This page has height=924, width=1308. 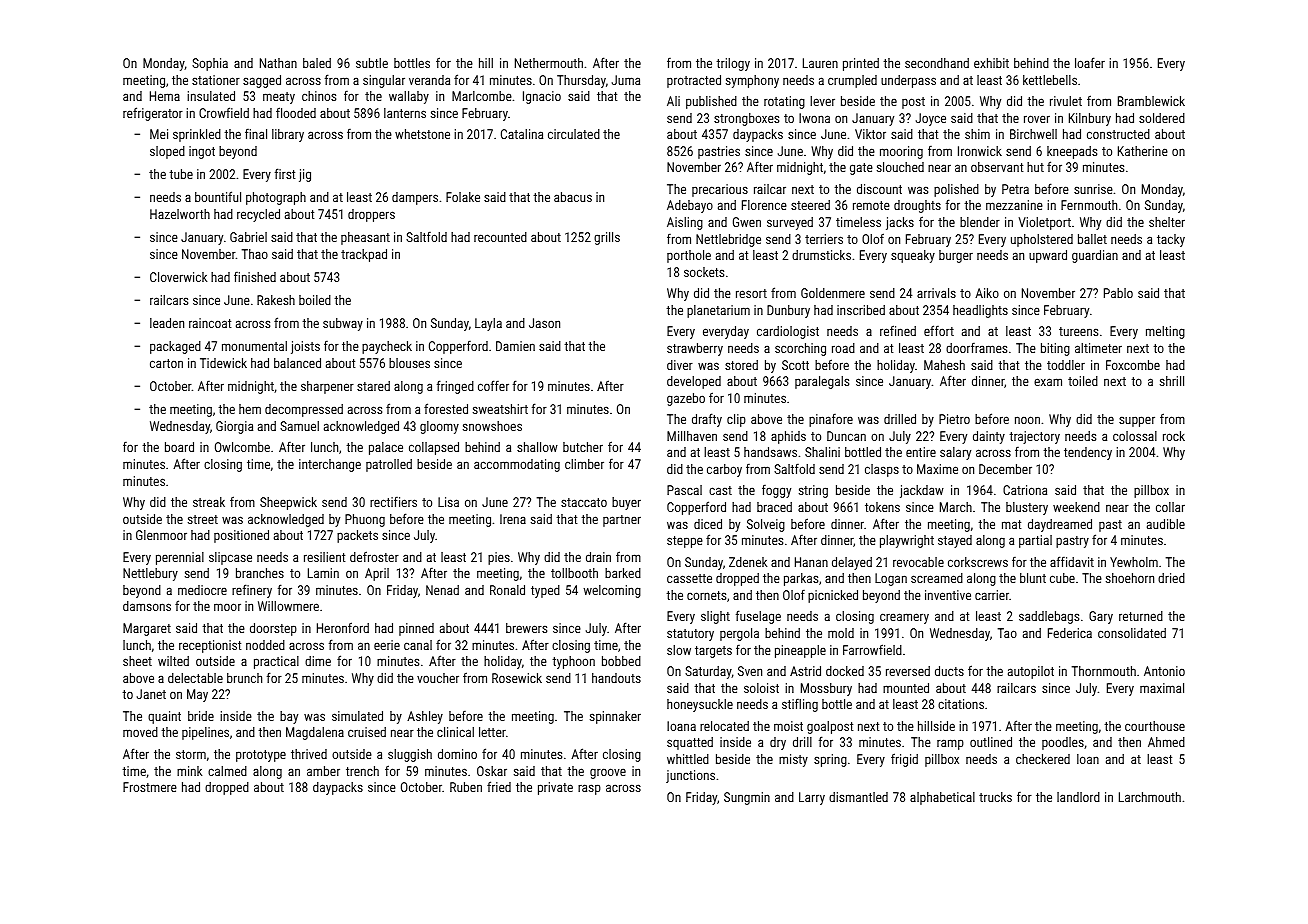 What do you see at coordinates (343, 324) in the page?
I see `subway` at bounding box center [343, 324].
